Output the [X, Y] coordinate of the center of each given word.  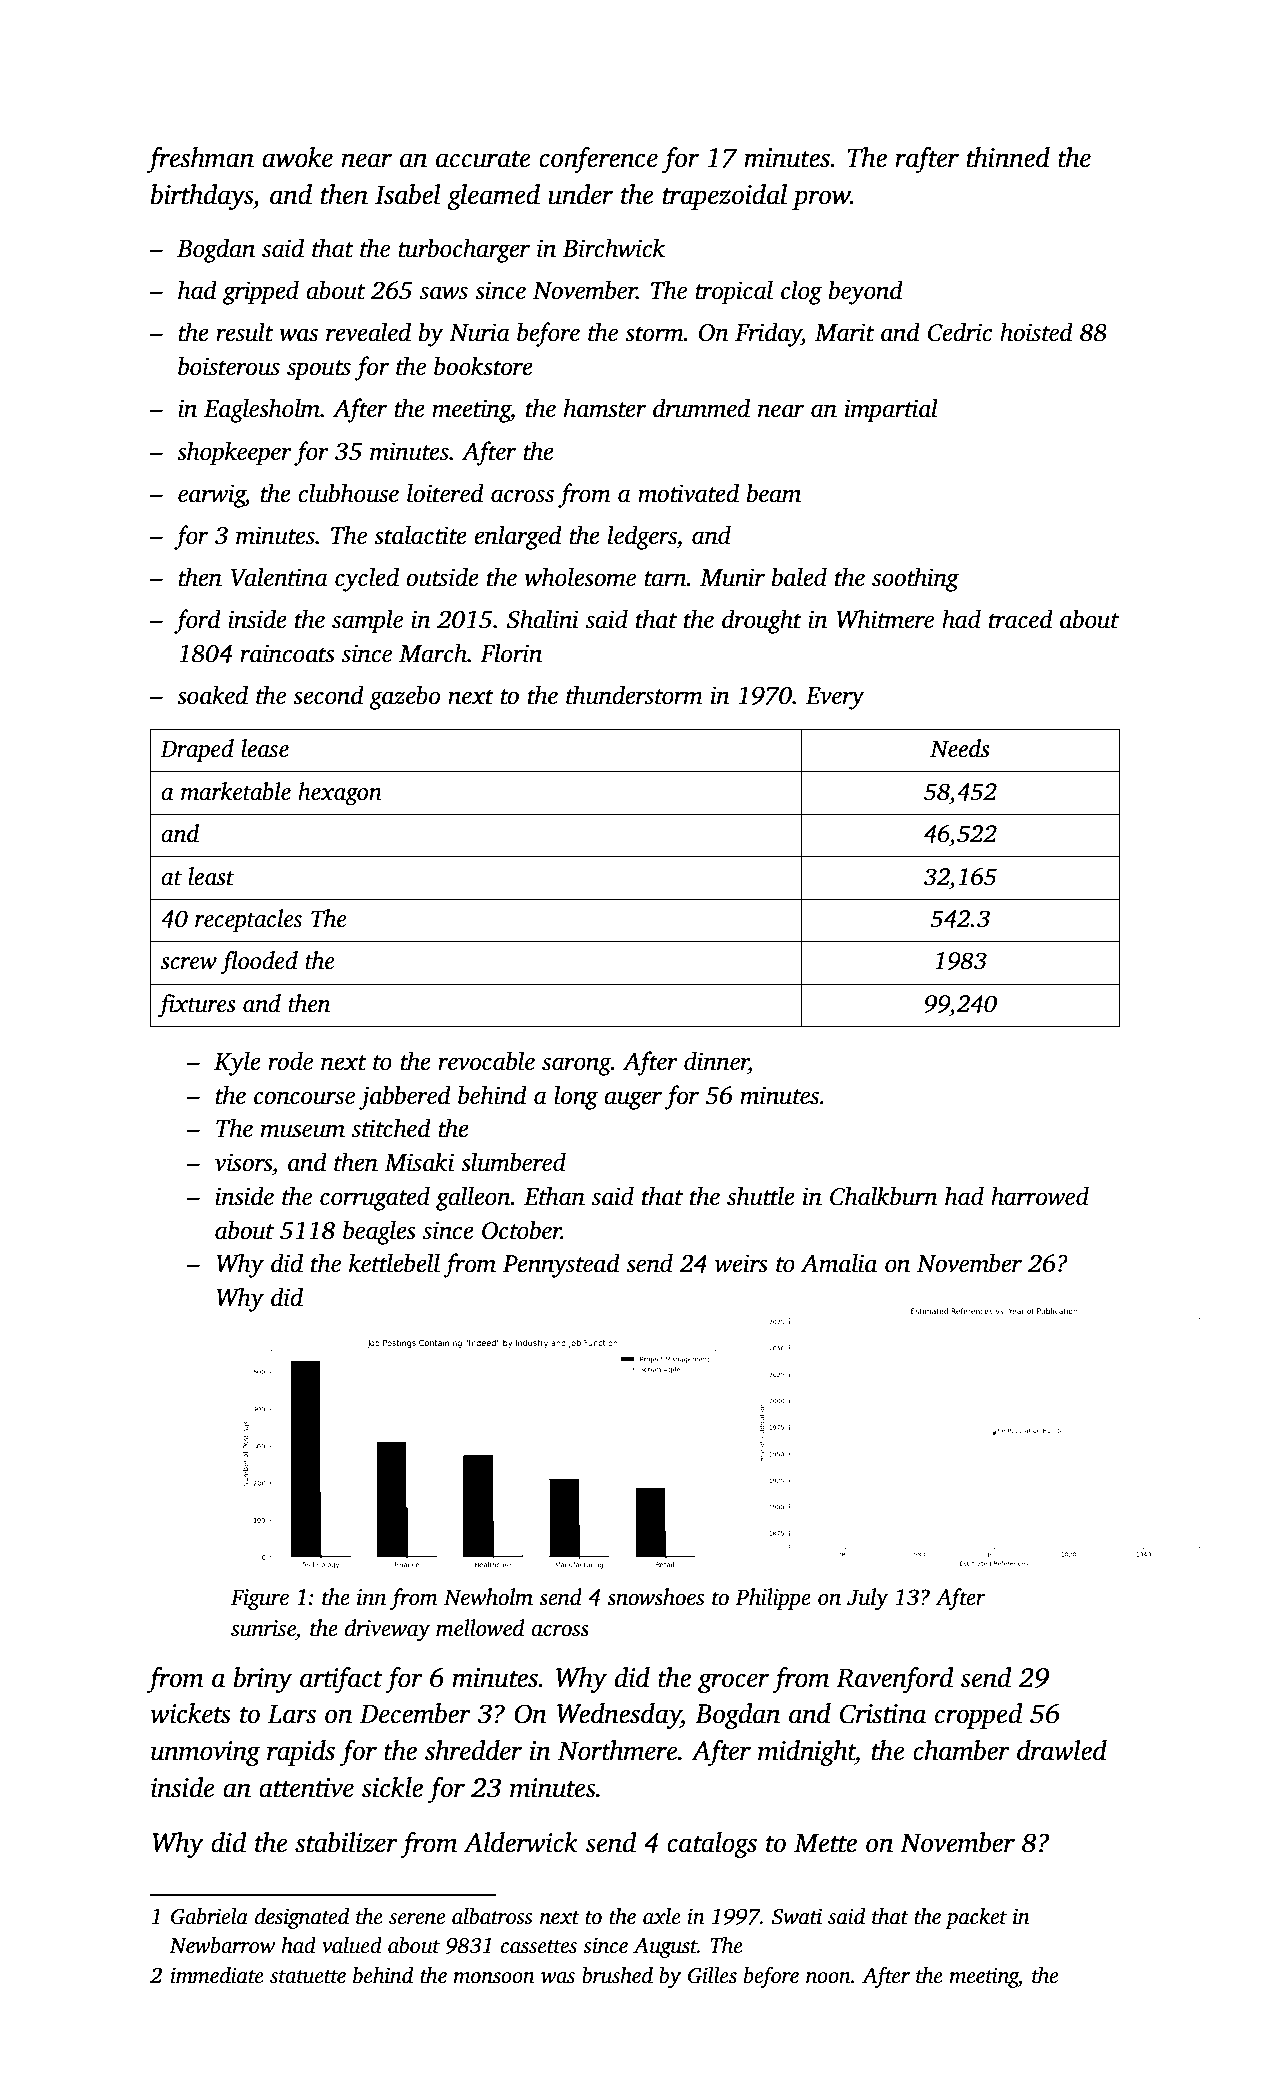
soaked [212, 695]
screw [189, 963]
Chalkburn [884, 1196]
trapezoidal [725, 197]
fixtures [197, 1006]
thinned [1008, 157]
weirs [741, 1263]
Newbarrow [222, 1945]
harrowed [1040, 1196]
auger [633, 1100]
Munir [732, 577]
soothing [915, 579]
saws [444, 293]
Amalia [839, 1263]
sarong [576, 1066]
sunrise [263, 1628]
